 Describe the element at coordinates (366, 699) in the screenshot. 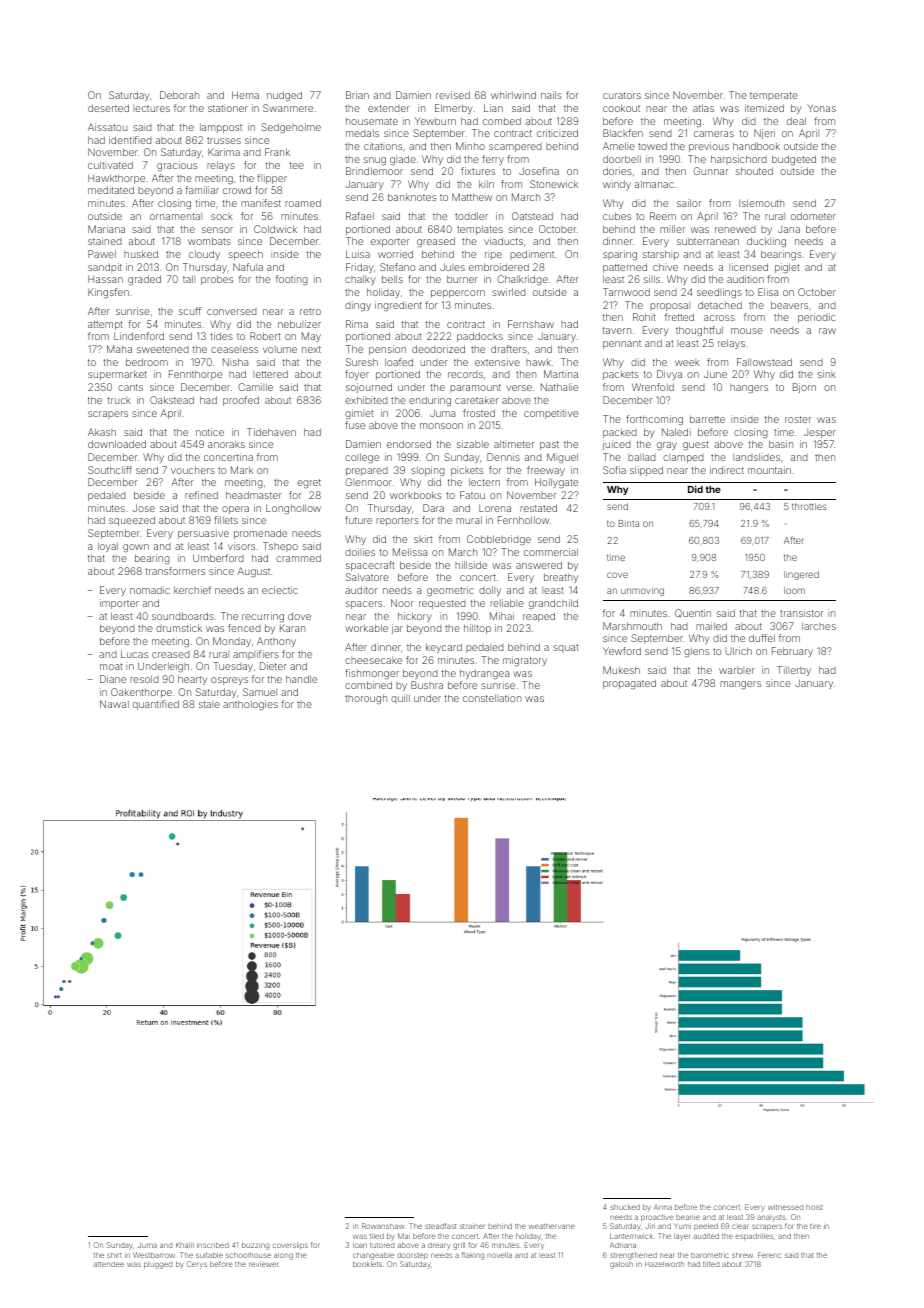

I see `thorough` at that location.
